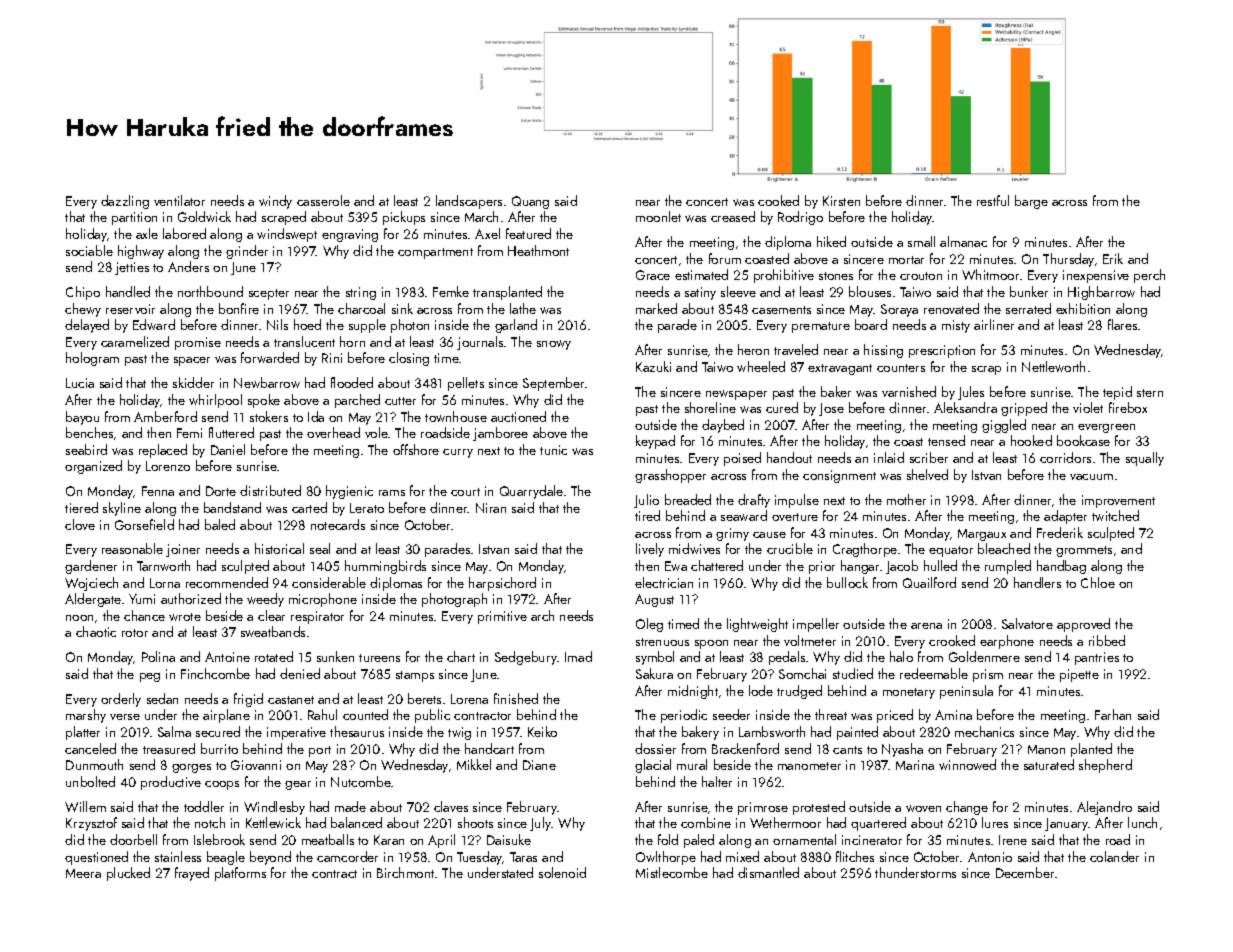  I want to click on Anders, so click(188, 266).
